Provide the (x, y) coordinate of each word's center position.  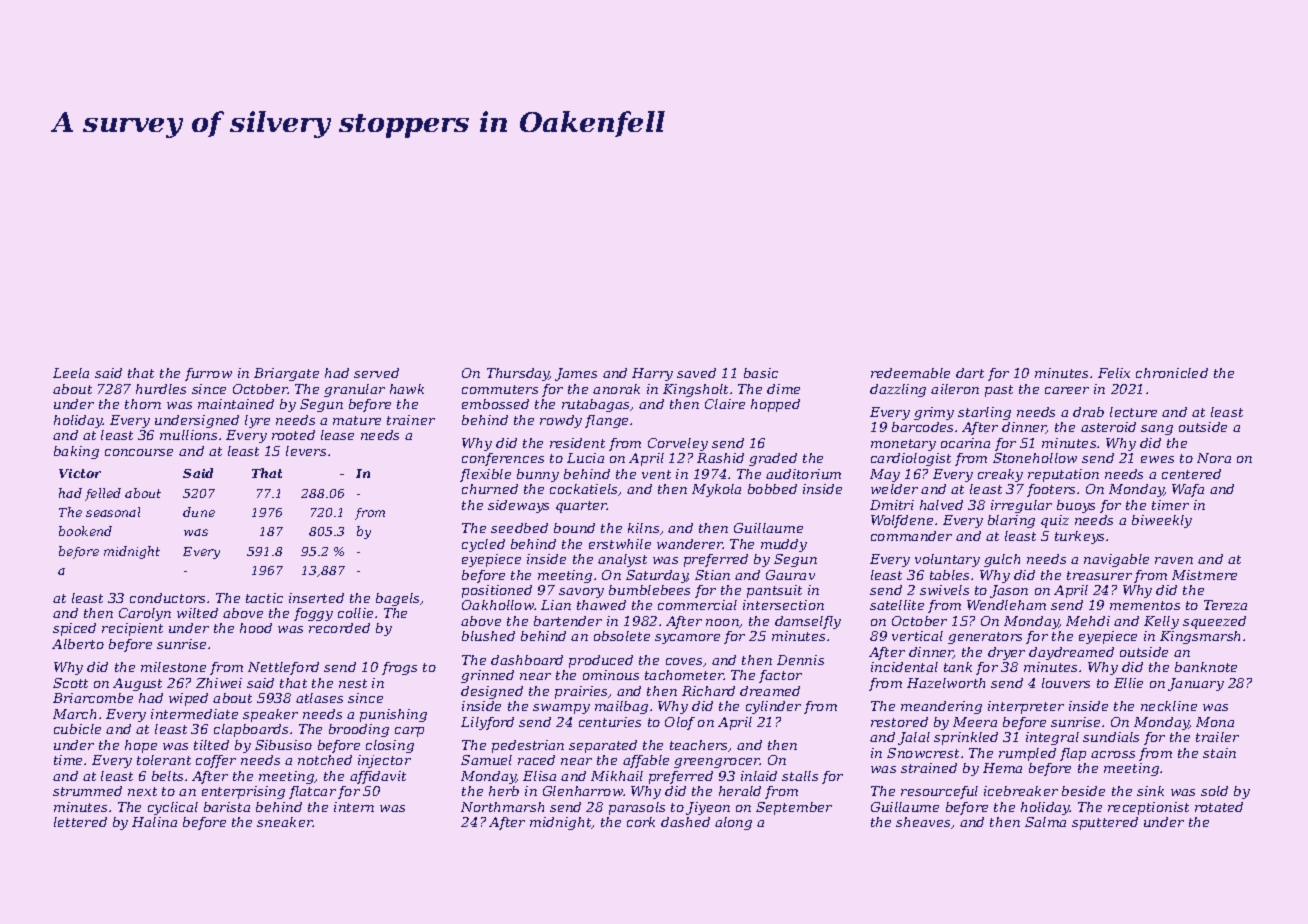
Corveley (678, 444)
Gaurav (790, 575)
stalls (800, 776)
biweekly (1162, 521)
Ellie (1128, 683)
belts (167, 776)
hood (256, 628)
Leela (71, 373)
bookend (85, 531)
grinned (487, 676)
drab (1088, 412)
